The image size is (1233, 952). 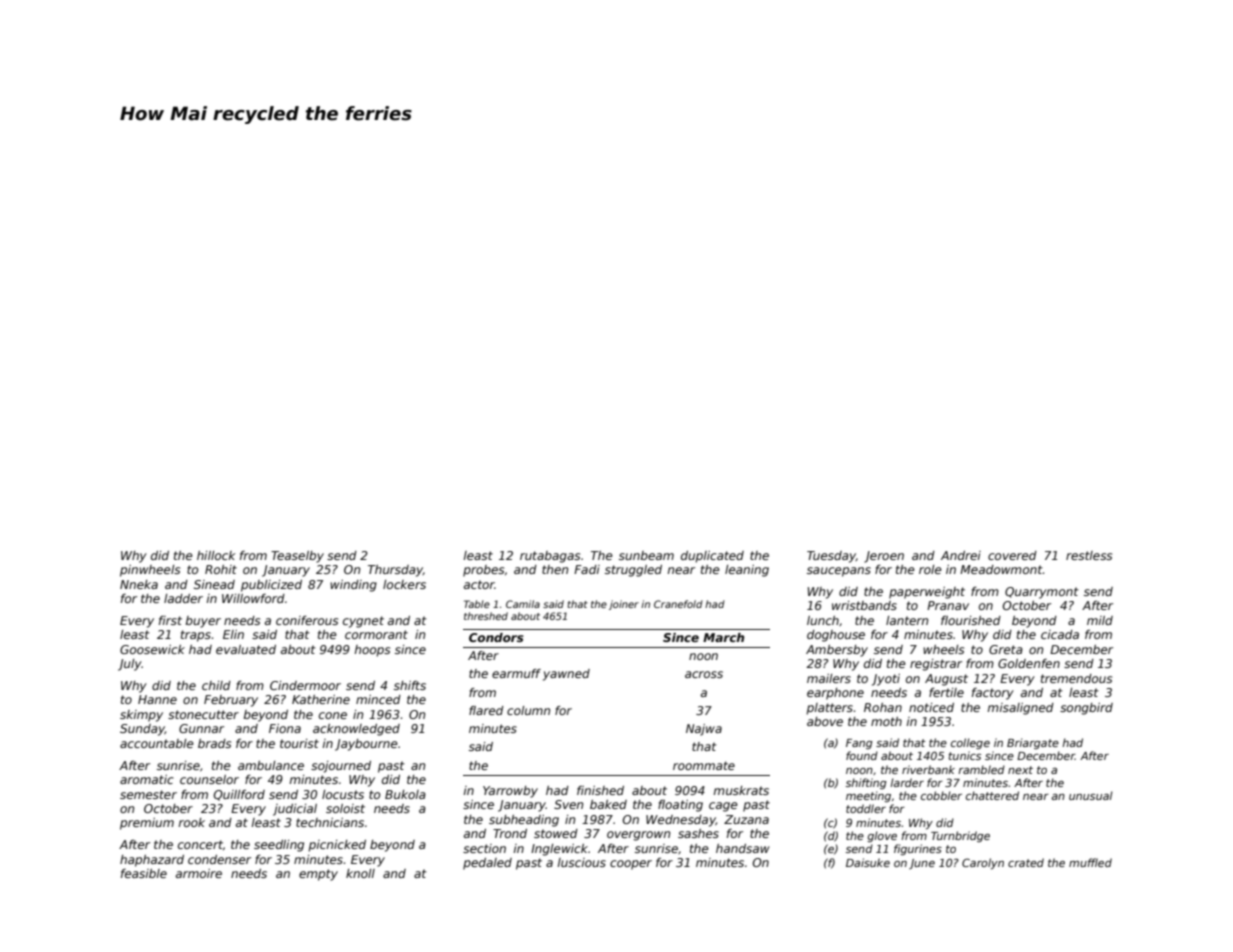 I want to click on noticed, so click(x=931, y=707).
